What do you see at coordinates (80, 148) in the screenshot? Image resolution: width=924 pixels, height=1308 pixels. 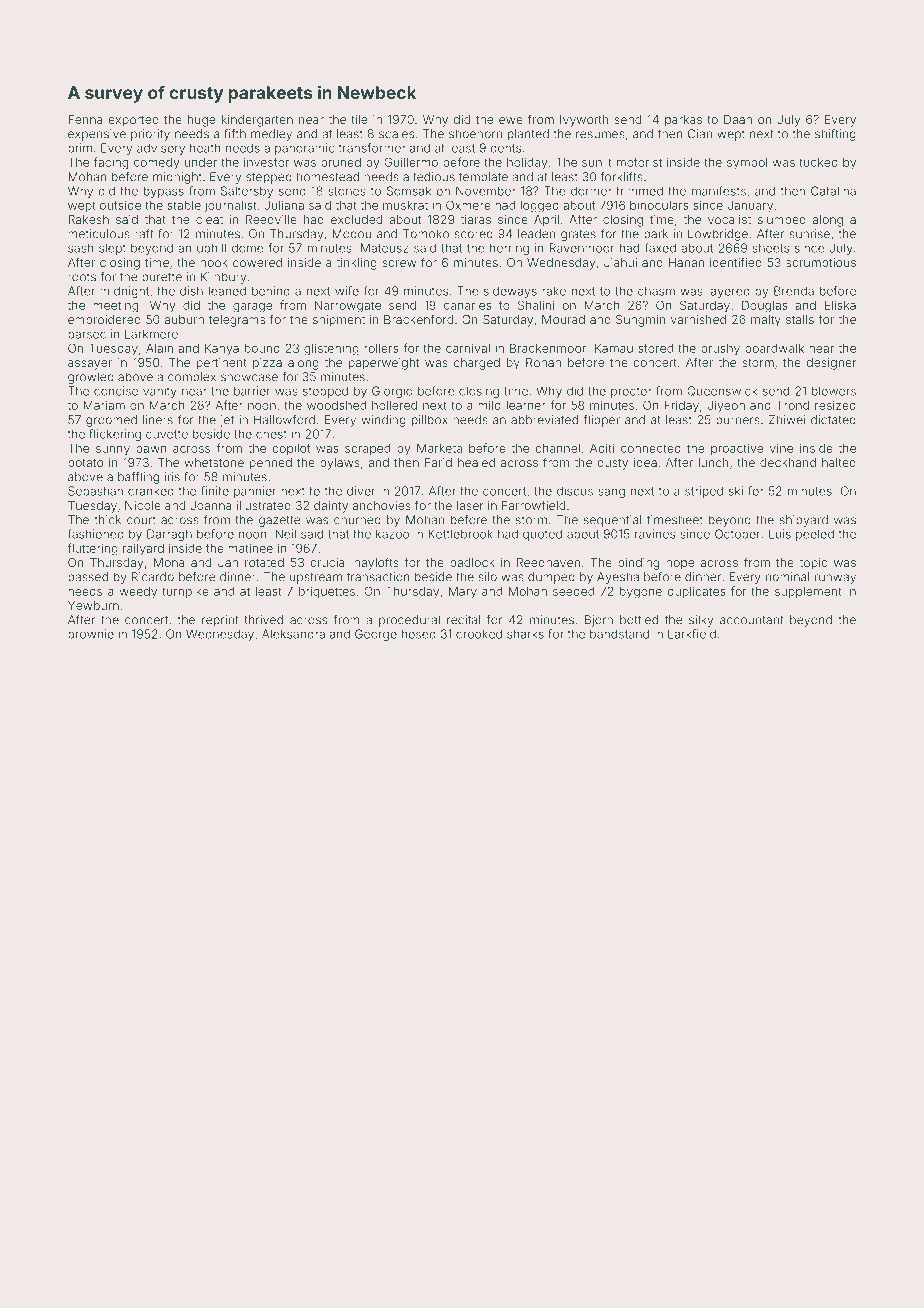 I see `brim` at bounding box center [80, 148].
